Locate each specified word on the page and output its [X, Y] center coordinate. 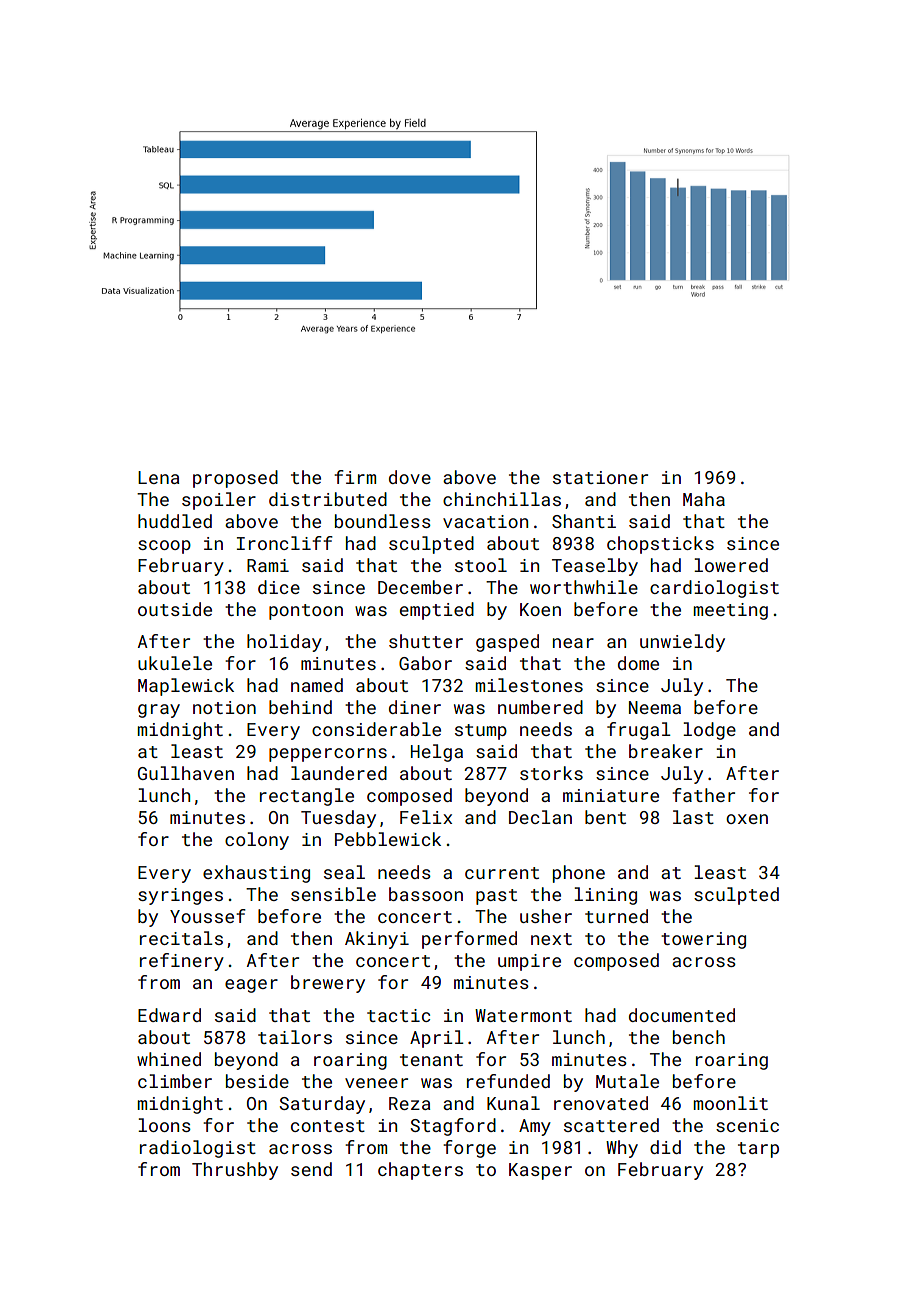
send [311, 1169]
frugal [639, 731]
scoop [164, 547]
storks [551, 773]
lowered [731, 565]
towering [703, 940]
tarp [758, 1150]
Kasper [540, 1171]
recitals [181, 938]
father [703, 795]
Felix [426, 817]
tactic [398, 1015]
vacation [485, 521]
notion [224, 707]
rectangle [307, 797]
